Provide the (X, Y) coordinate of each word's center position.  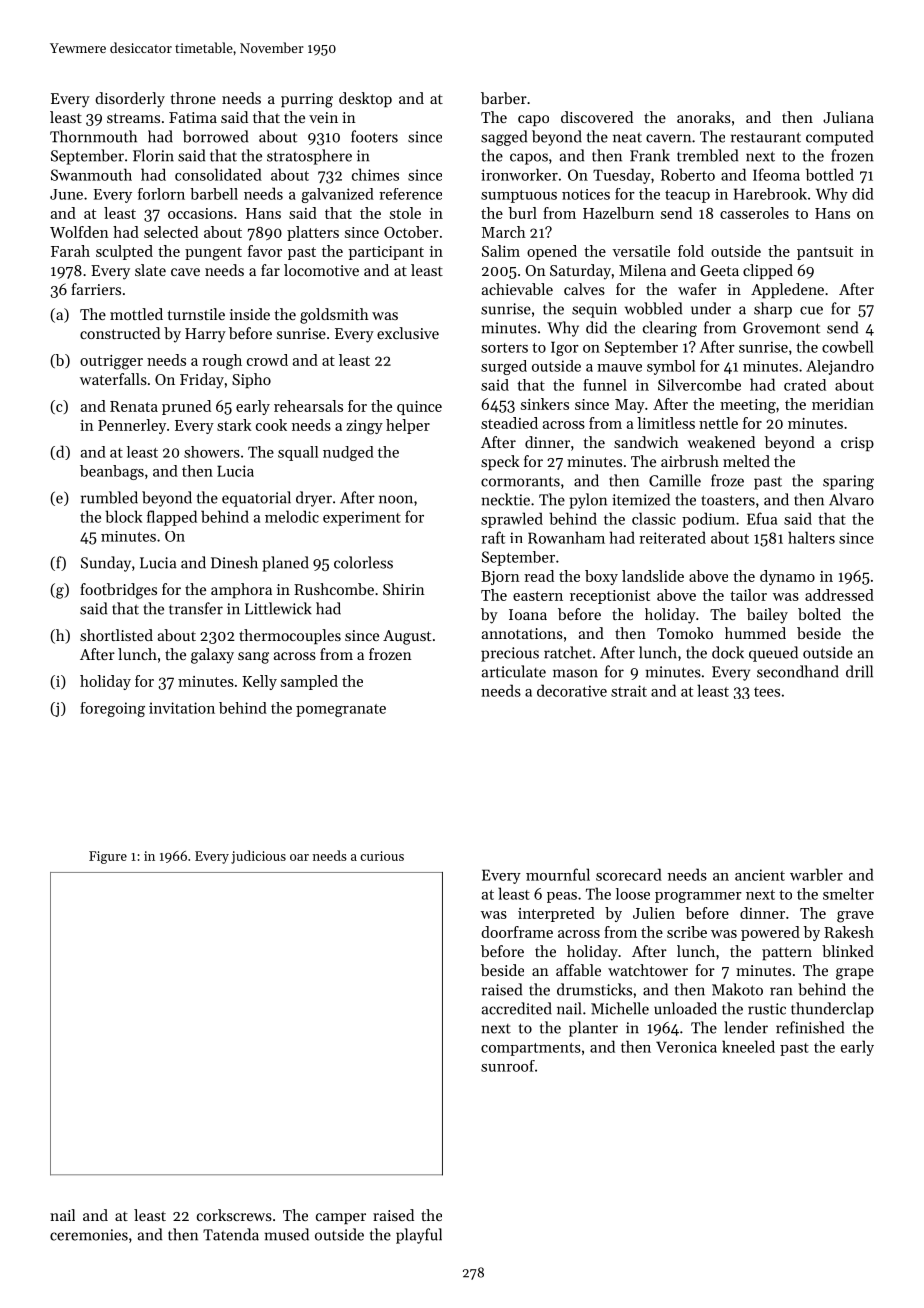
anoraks (704, 117)
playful (419, 1236)
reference (410, 194)
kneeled (748, 1046)
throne (193, 98)
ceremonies (89, 1235)
